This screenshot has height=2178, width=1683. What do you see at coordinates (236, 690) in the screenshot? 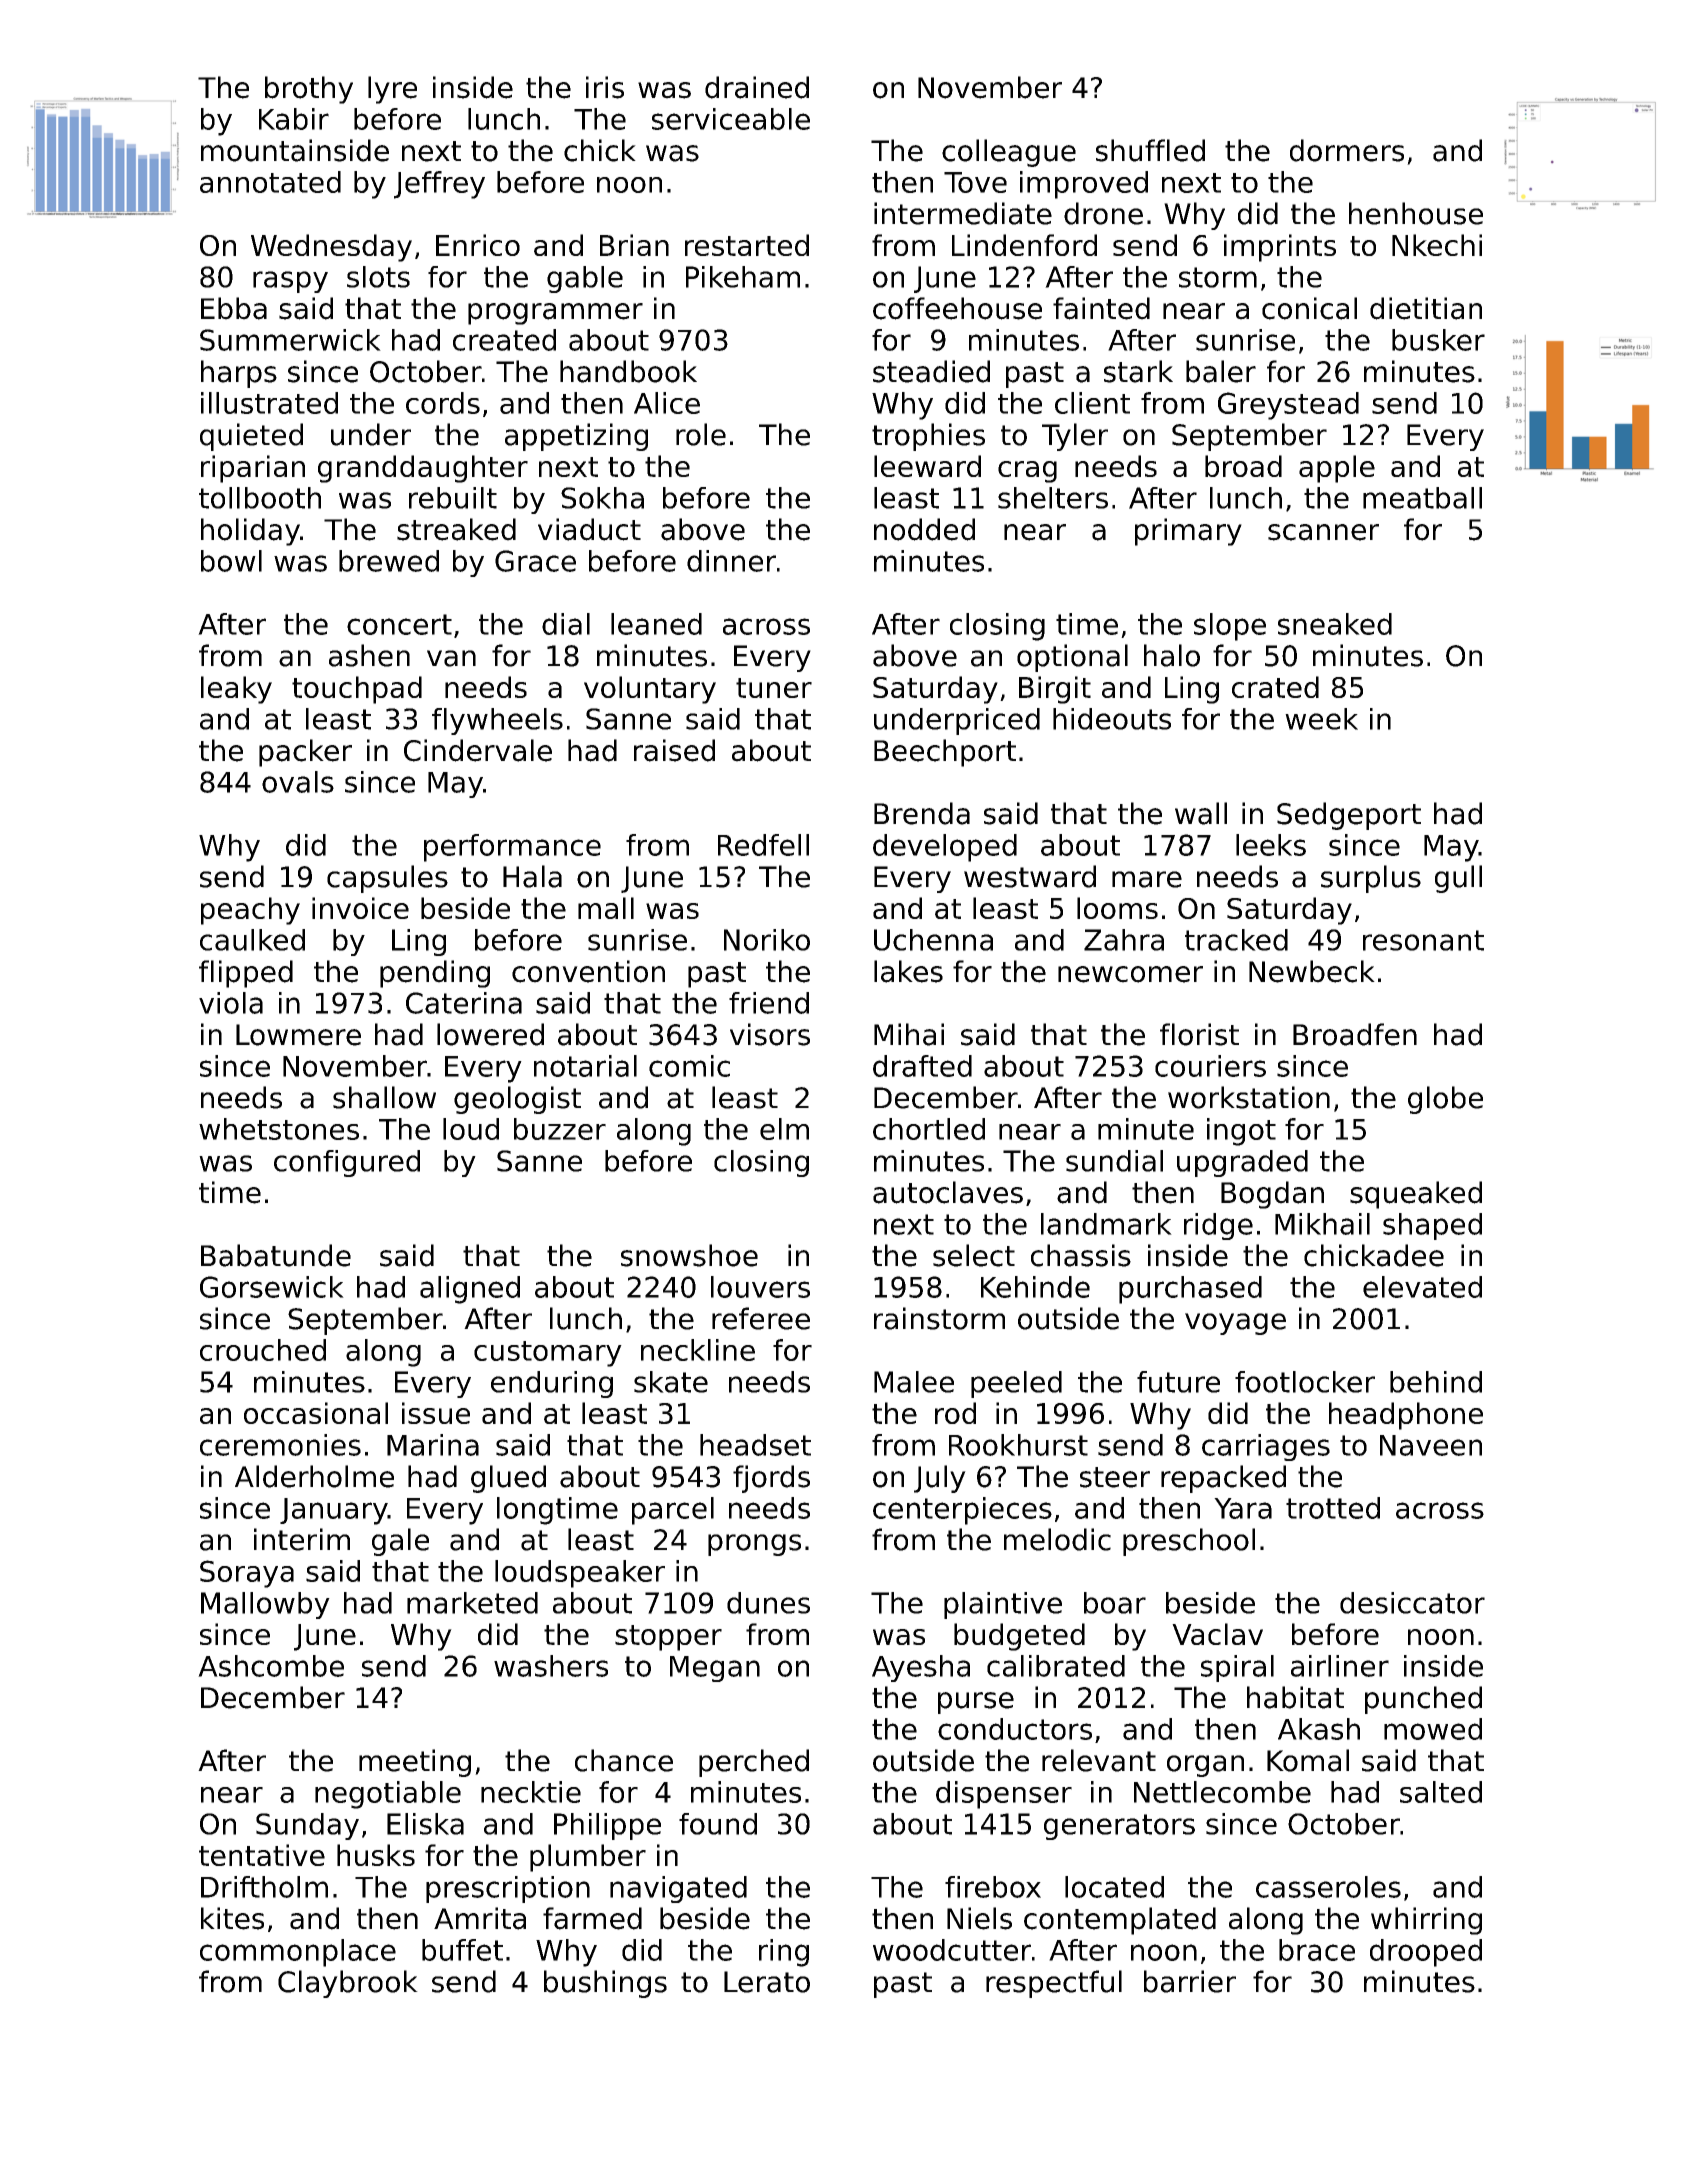
I see `leaky` at bounding box center [236, 690].
